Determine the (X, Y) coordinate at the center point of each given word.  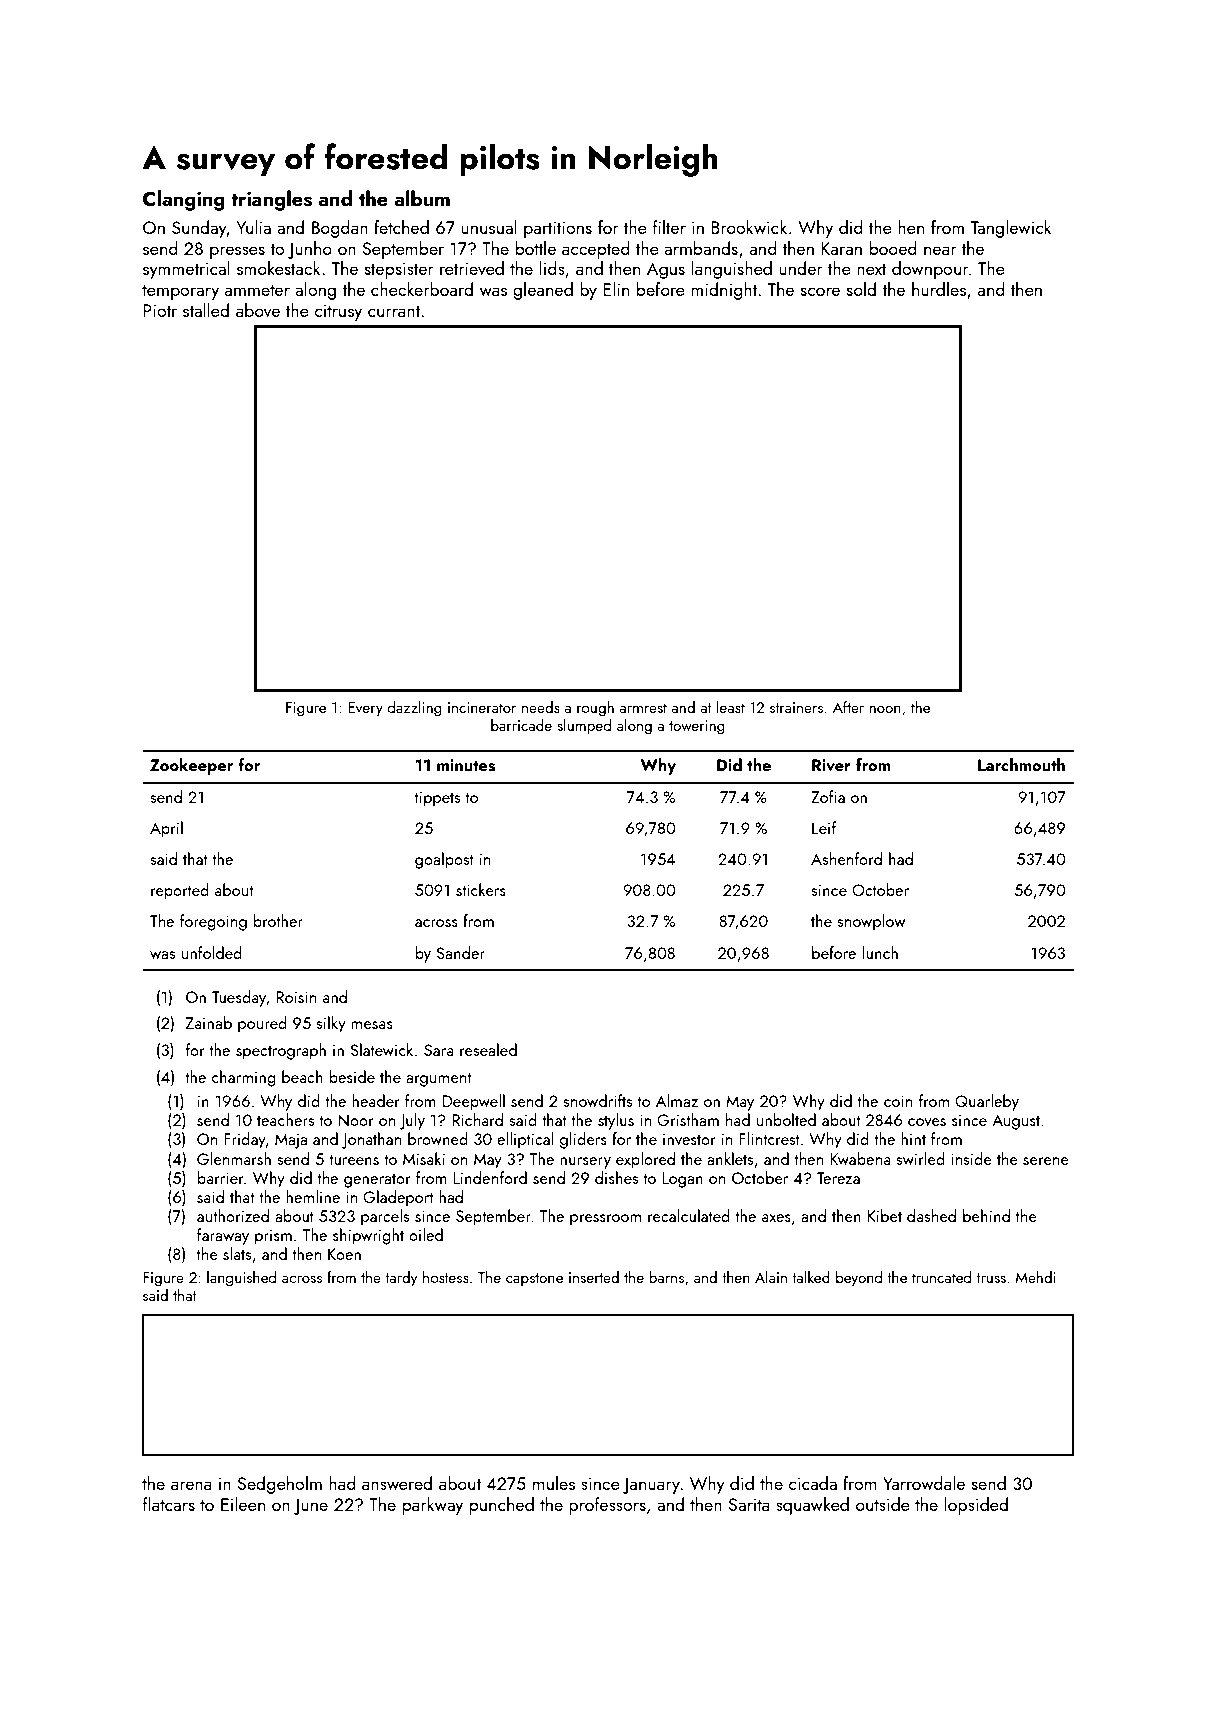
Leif (824, 827)
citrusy (338, 312)
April (166, 829)
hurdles (939, 289)
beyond (859, 1279)
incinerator (482, 707)
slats (237, 1253)
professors (607, 1506)
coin (898, 1101)
